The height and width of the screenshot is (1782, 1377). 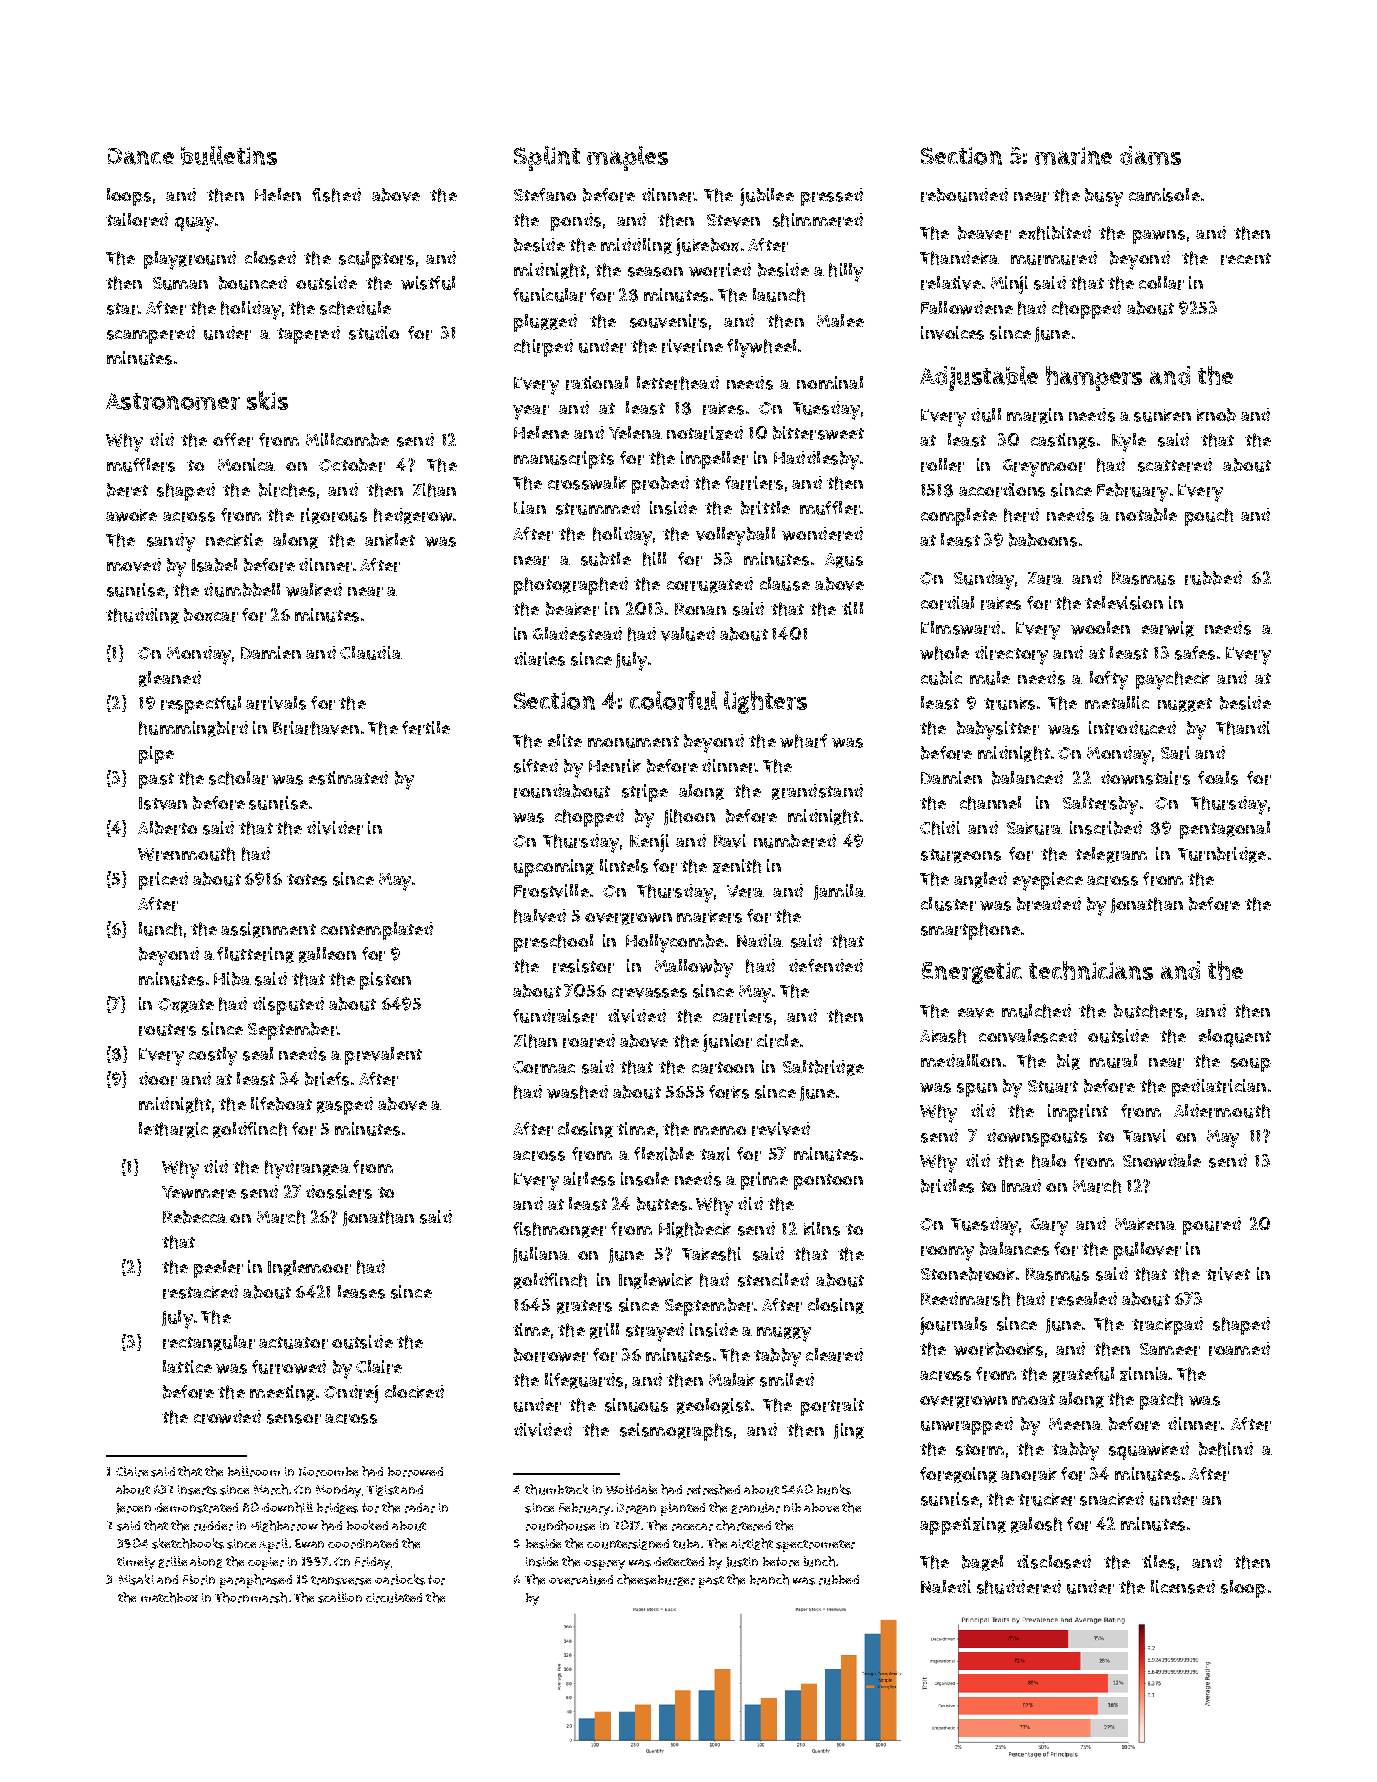 What do you see at coordinates (1019, 1587) in the screenshot?
I see `shuddered` at bounding box center [1019, 1587].
